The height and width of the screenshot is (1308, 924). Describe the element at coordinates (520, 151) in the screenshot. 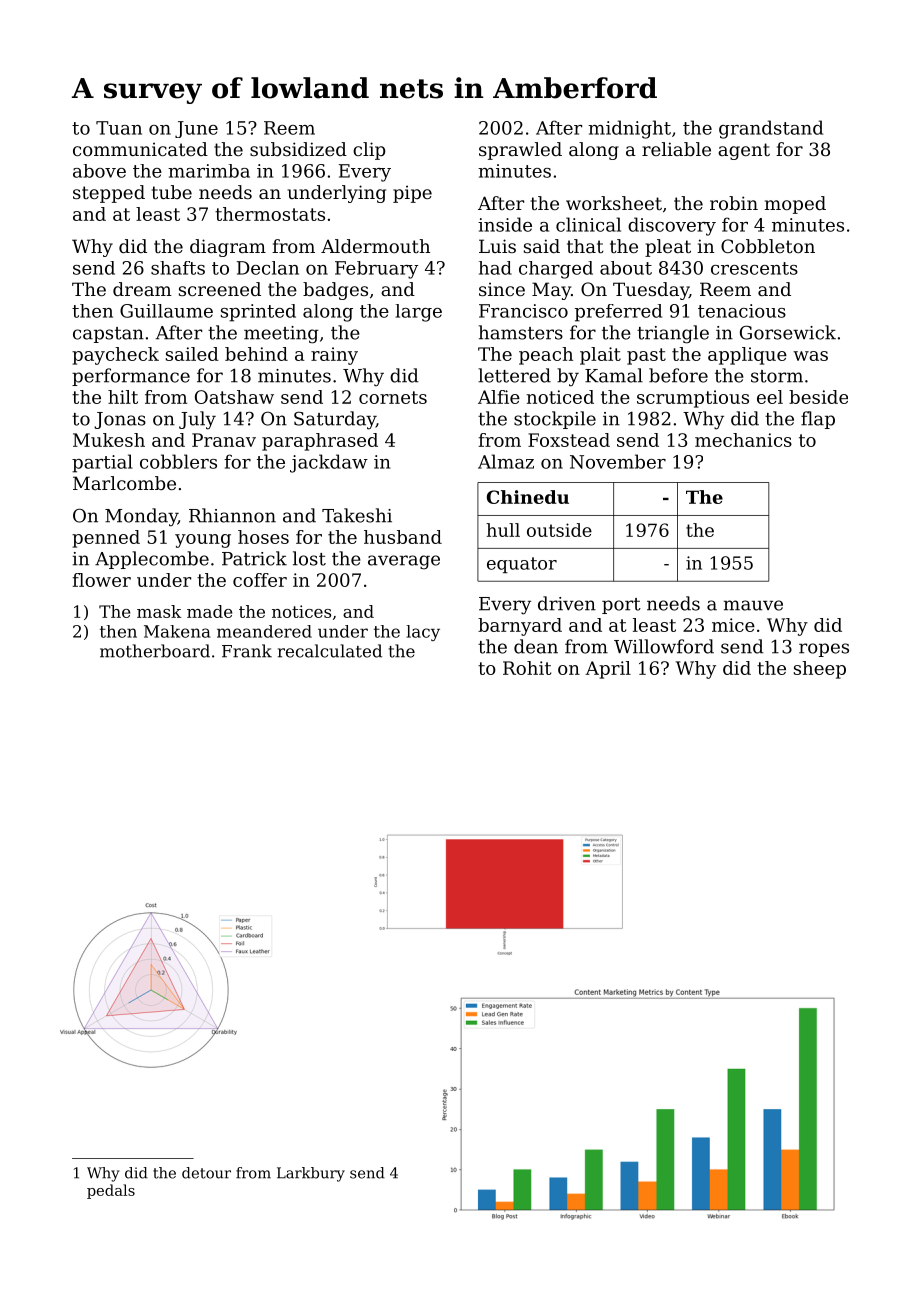

I see `sprawled` at that location.
